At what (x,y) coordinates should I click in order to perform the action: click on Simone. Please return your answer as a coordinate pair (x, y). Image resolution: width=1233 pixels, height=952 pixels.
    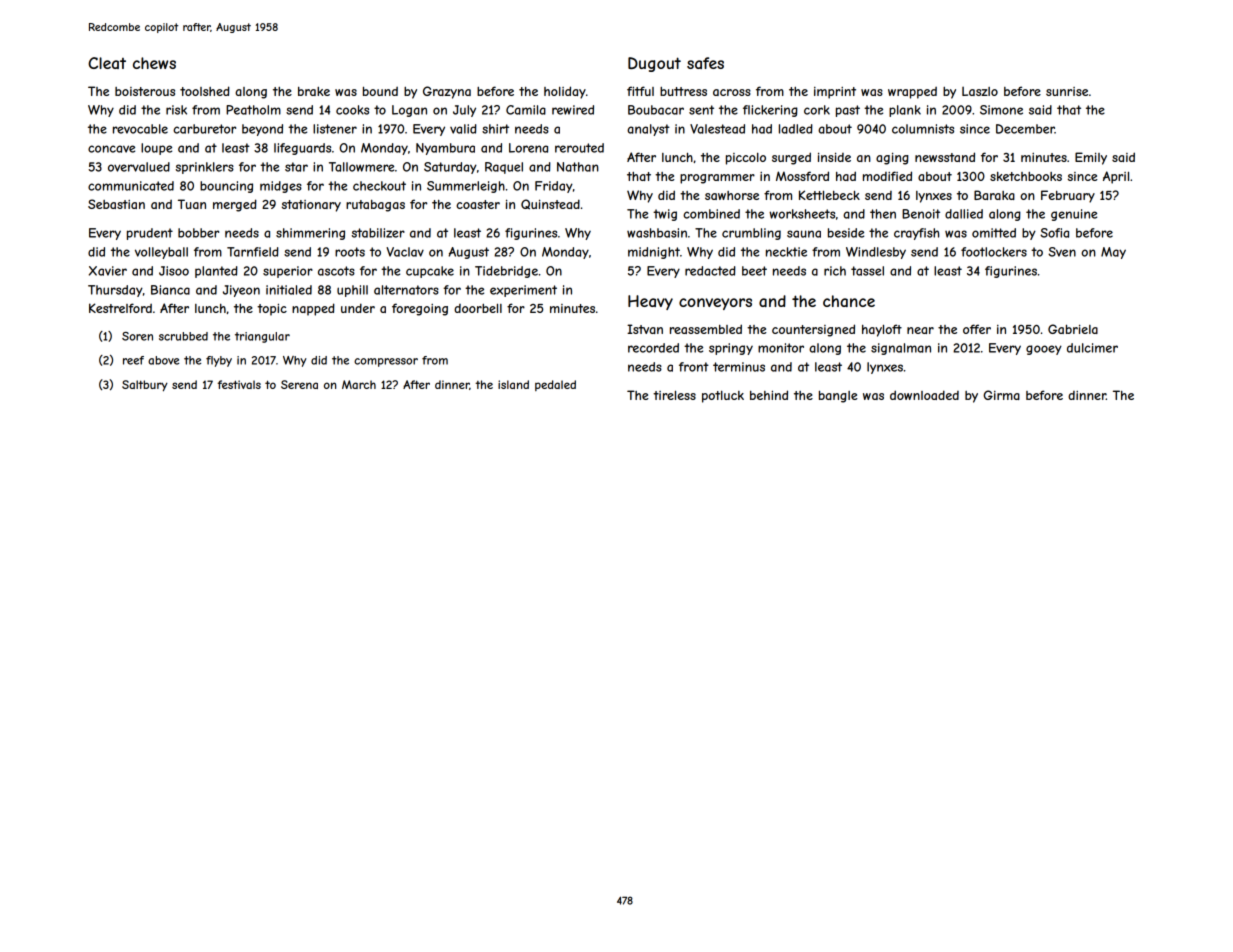
    Looking at the image, I should click on (1001, 110).
